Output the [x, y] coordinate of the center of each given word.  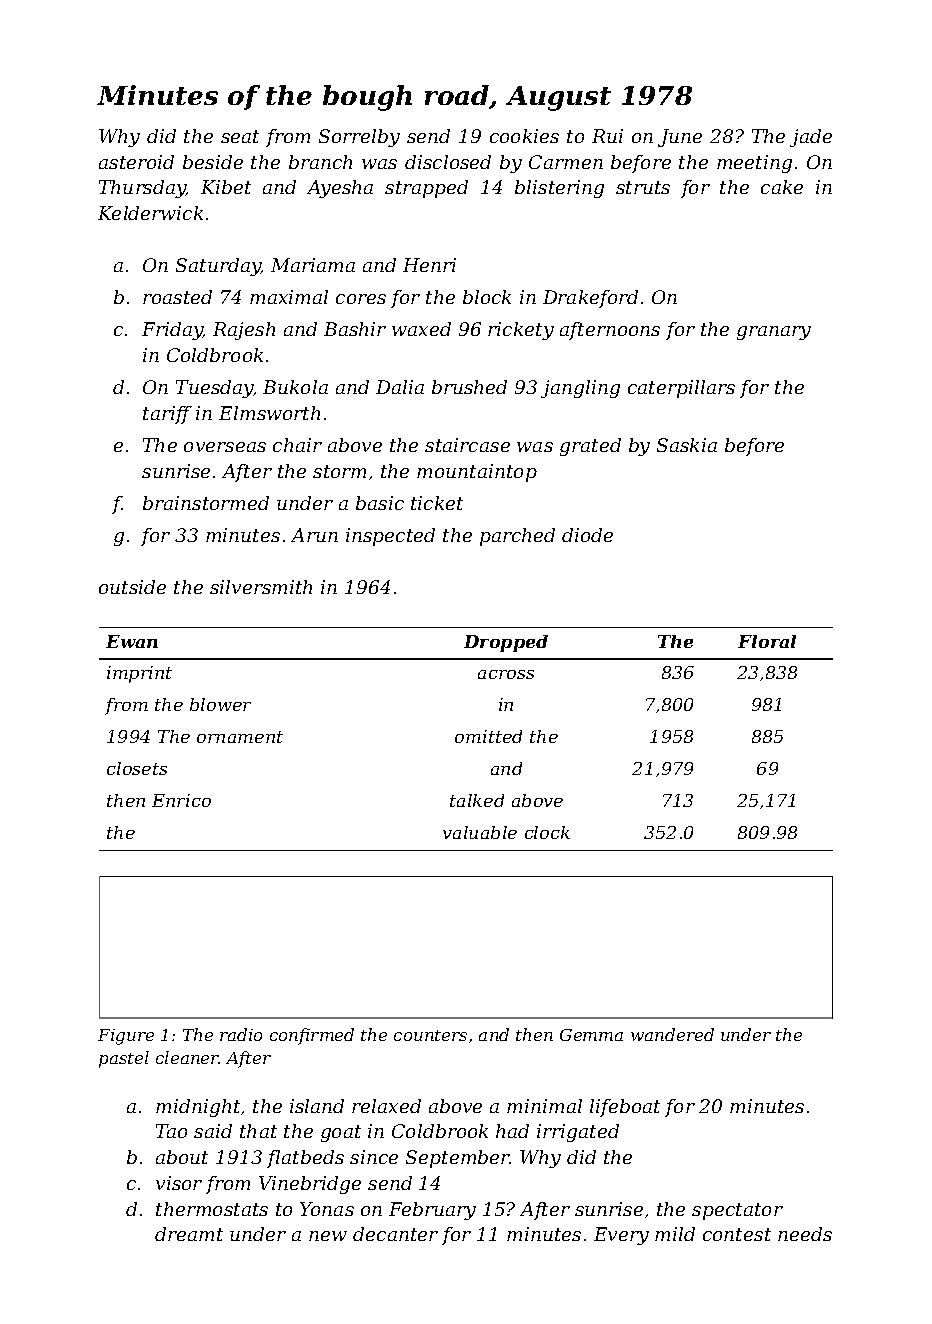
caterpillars [681, 389]
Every [621, 1236]
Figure [126, 1037]
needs [805, 1234]
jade [811, 138]
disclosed [448, 162]
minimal [544, 1106]
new [328, 1236]
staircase [467, 445]
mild [675, 1234]
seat [240, 136]
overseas [225, 447]
